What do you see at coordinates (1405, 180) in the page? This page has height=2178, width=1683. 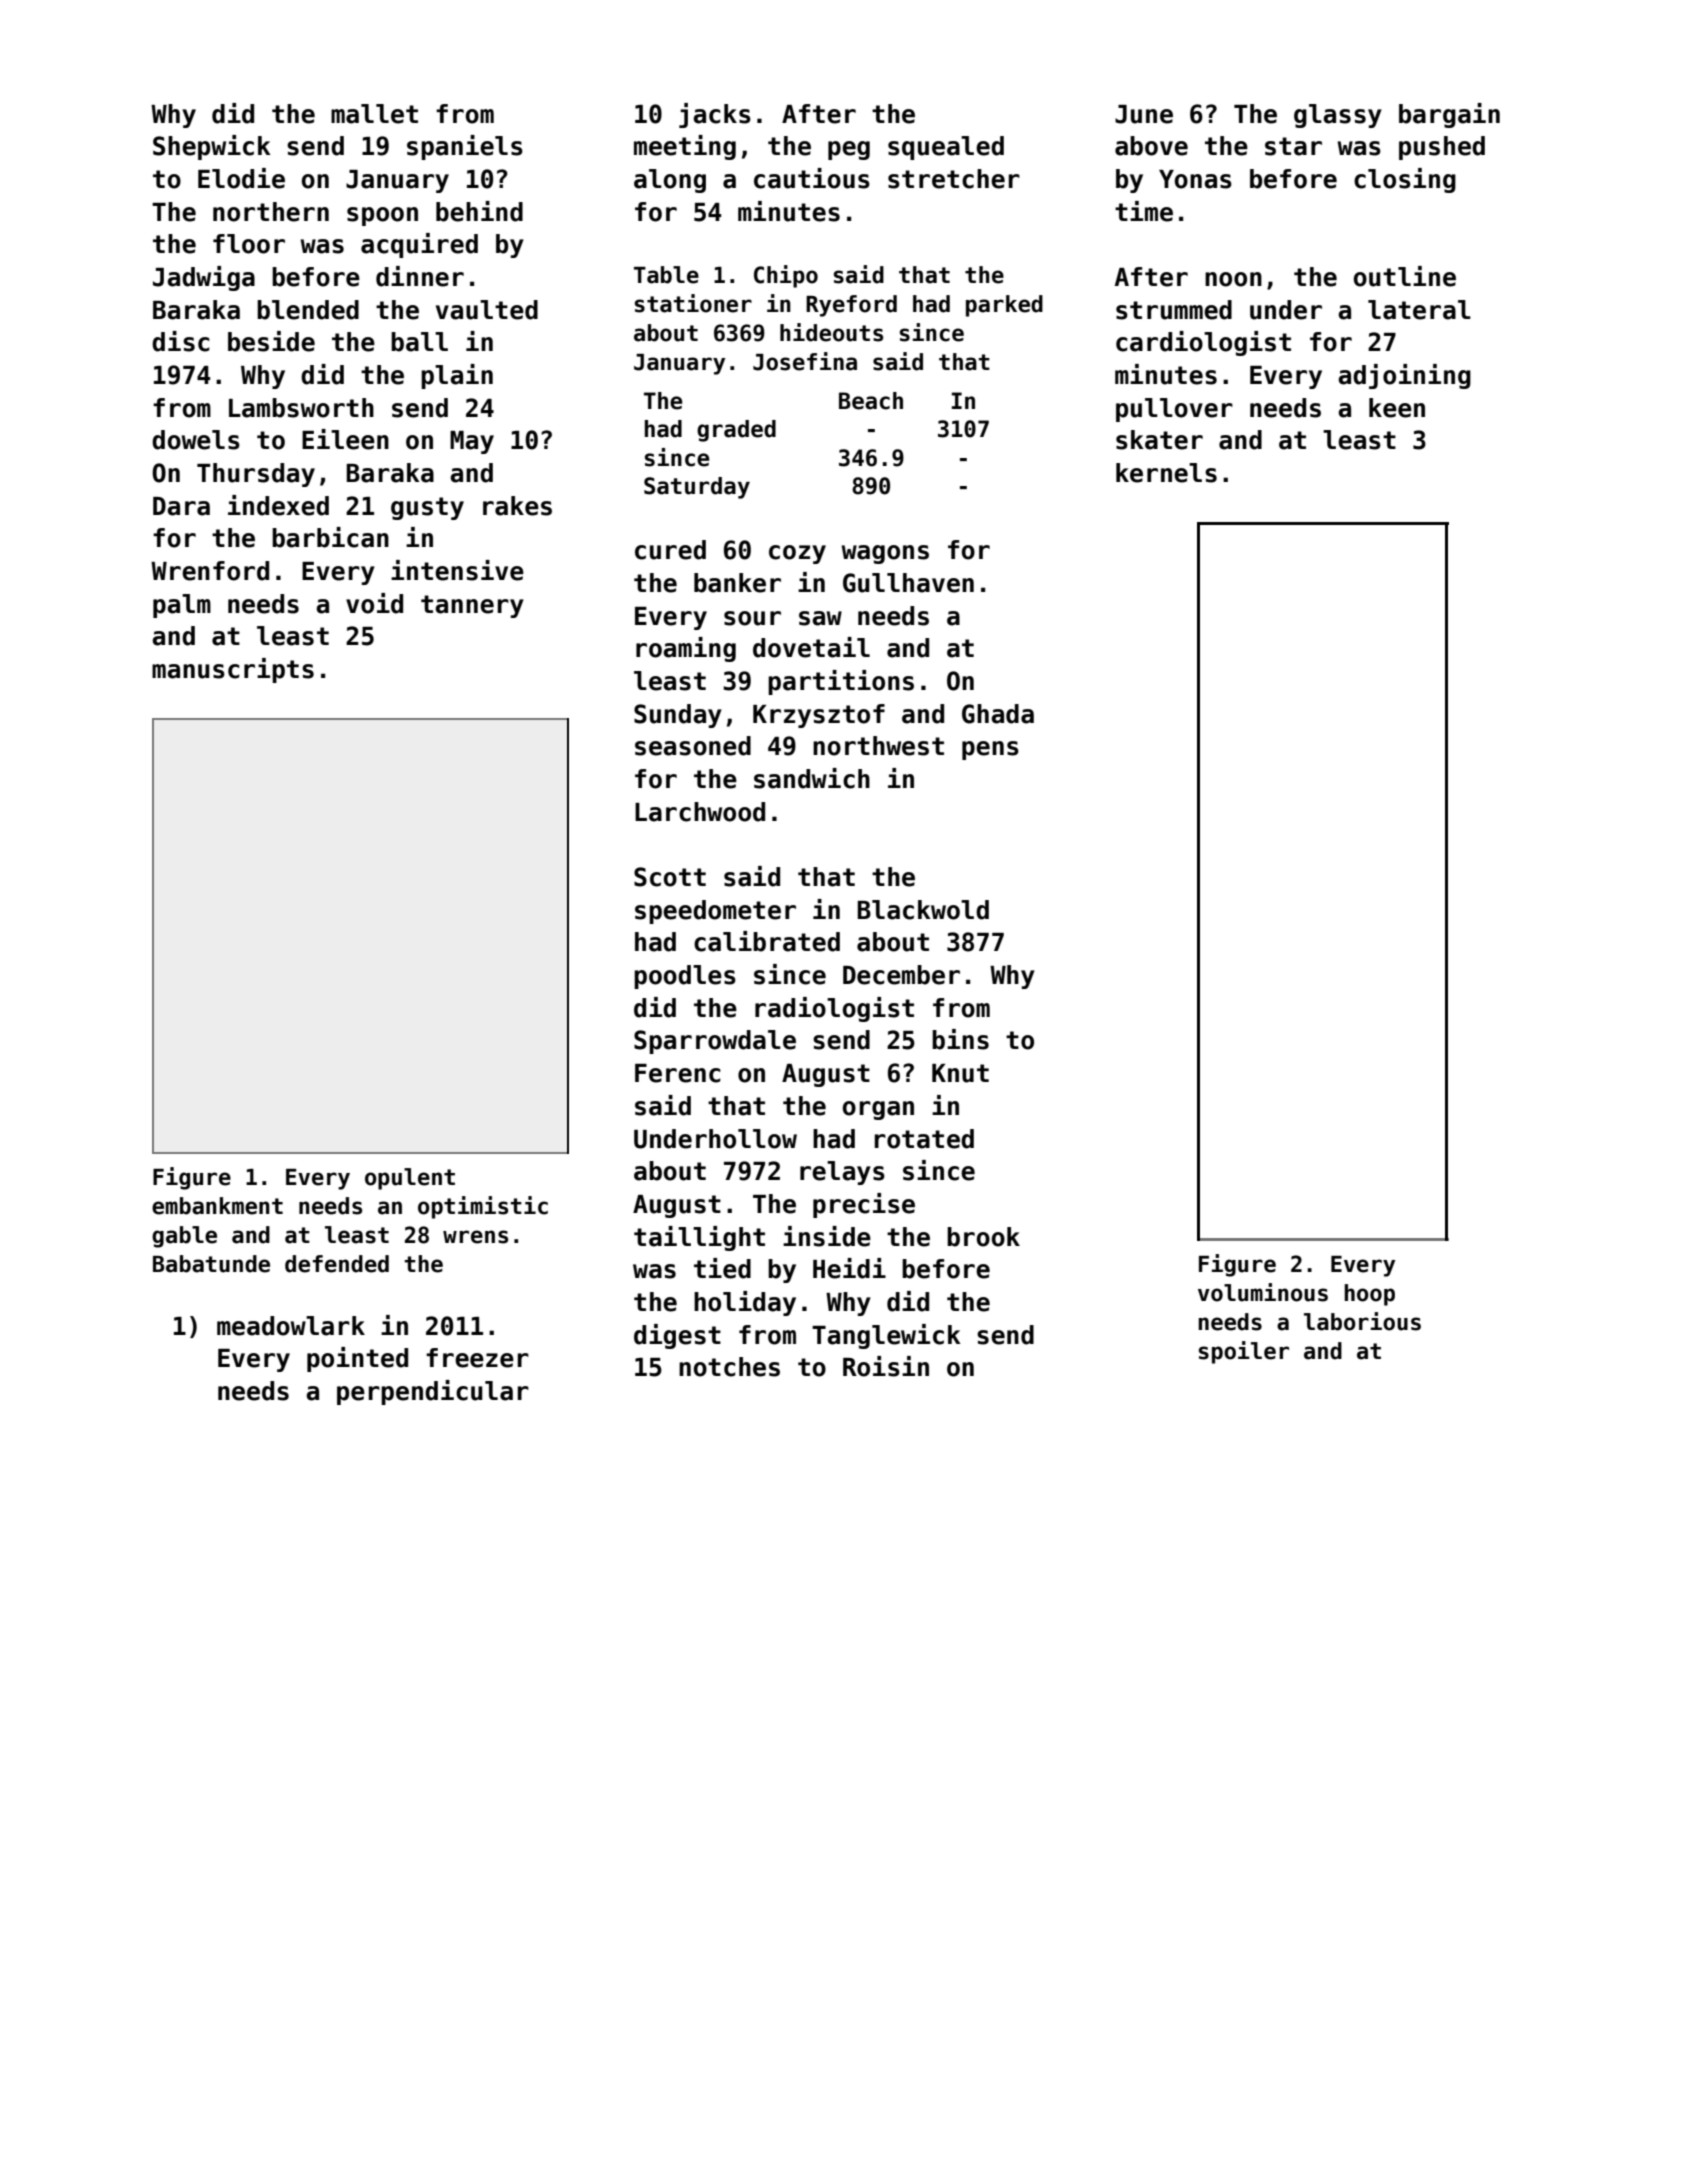 I see `closing` at bounding box center [1405, 180].
